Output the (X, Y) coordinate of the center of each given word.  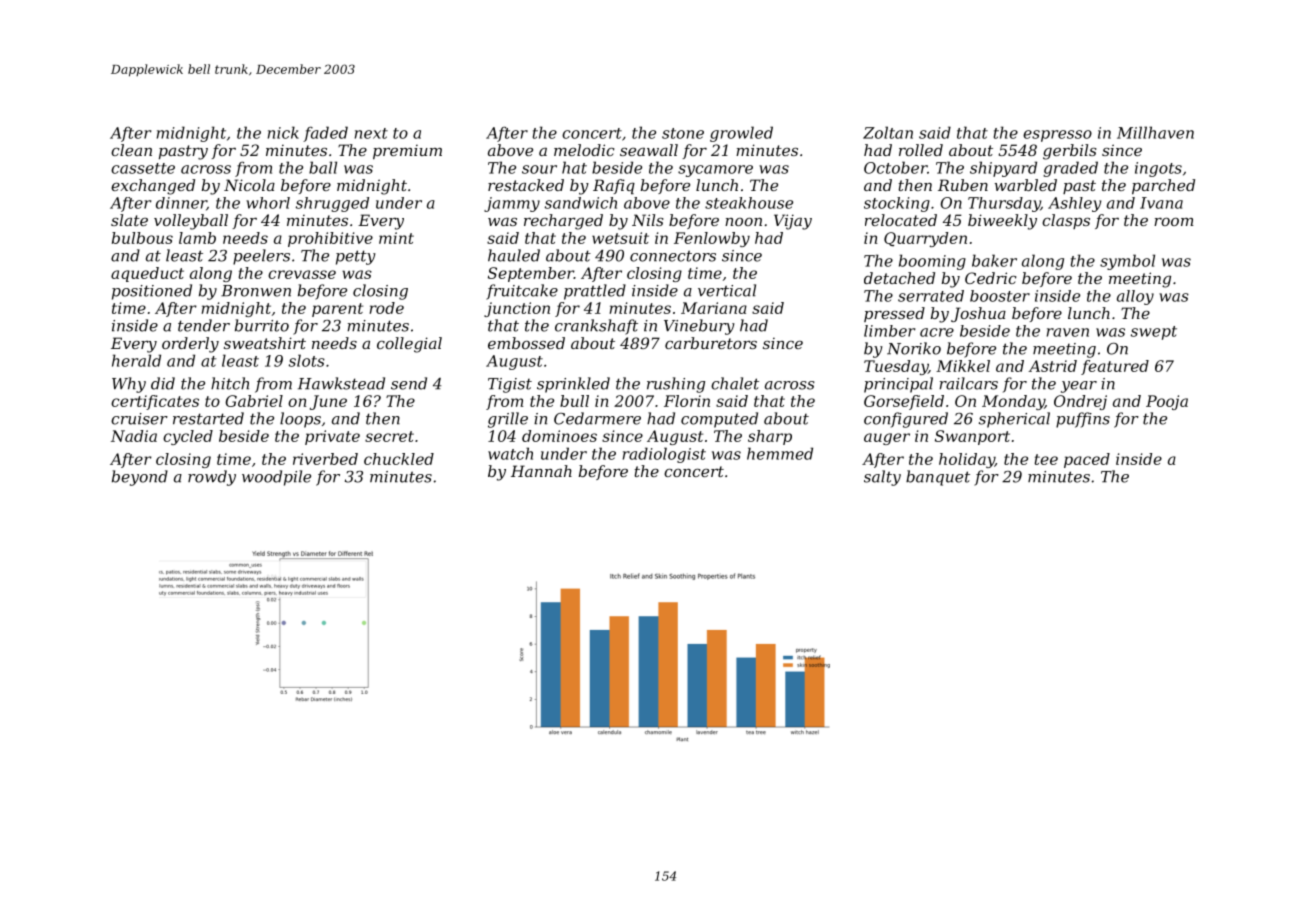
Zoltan (888, 132)
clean (131, 150)
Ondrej (1080, 402)
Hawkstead (341, 383)
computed (719, 420)
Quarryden (925, 239)
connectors (673, 256)
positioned (152, 292)
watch (510, 453)
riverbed (325, 459)
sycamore (715, 171)
